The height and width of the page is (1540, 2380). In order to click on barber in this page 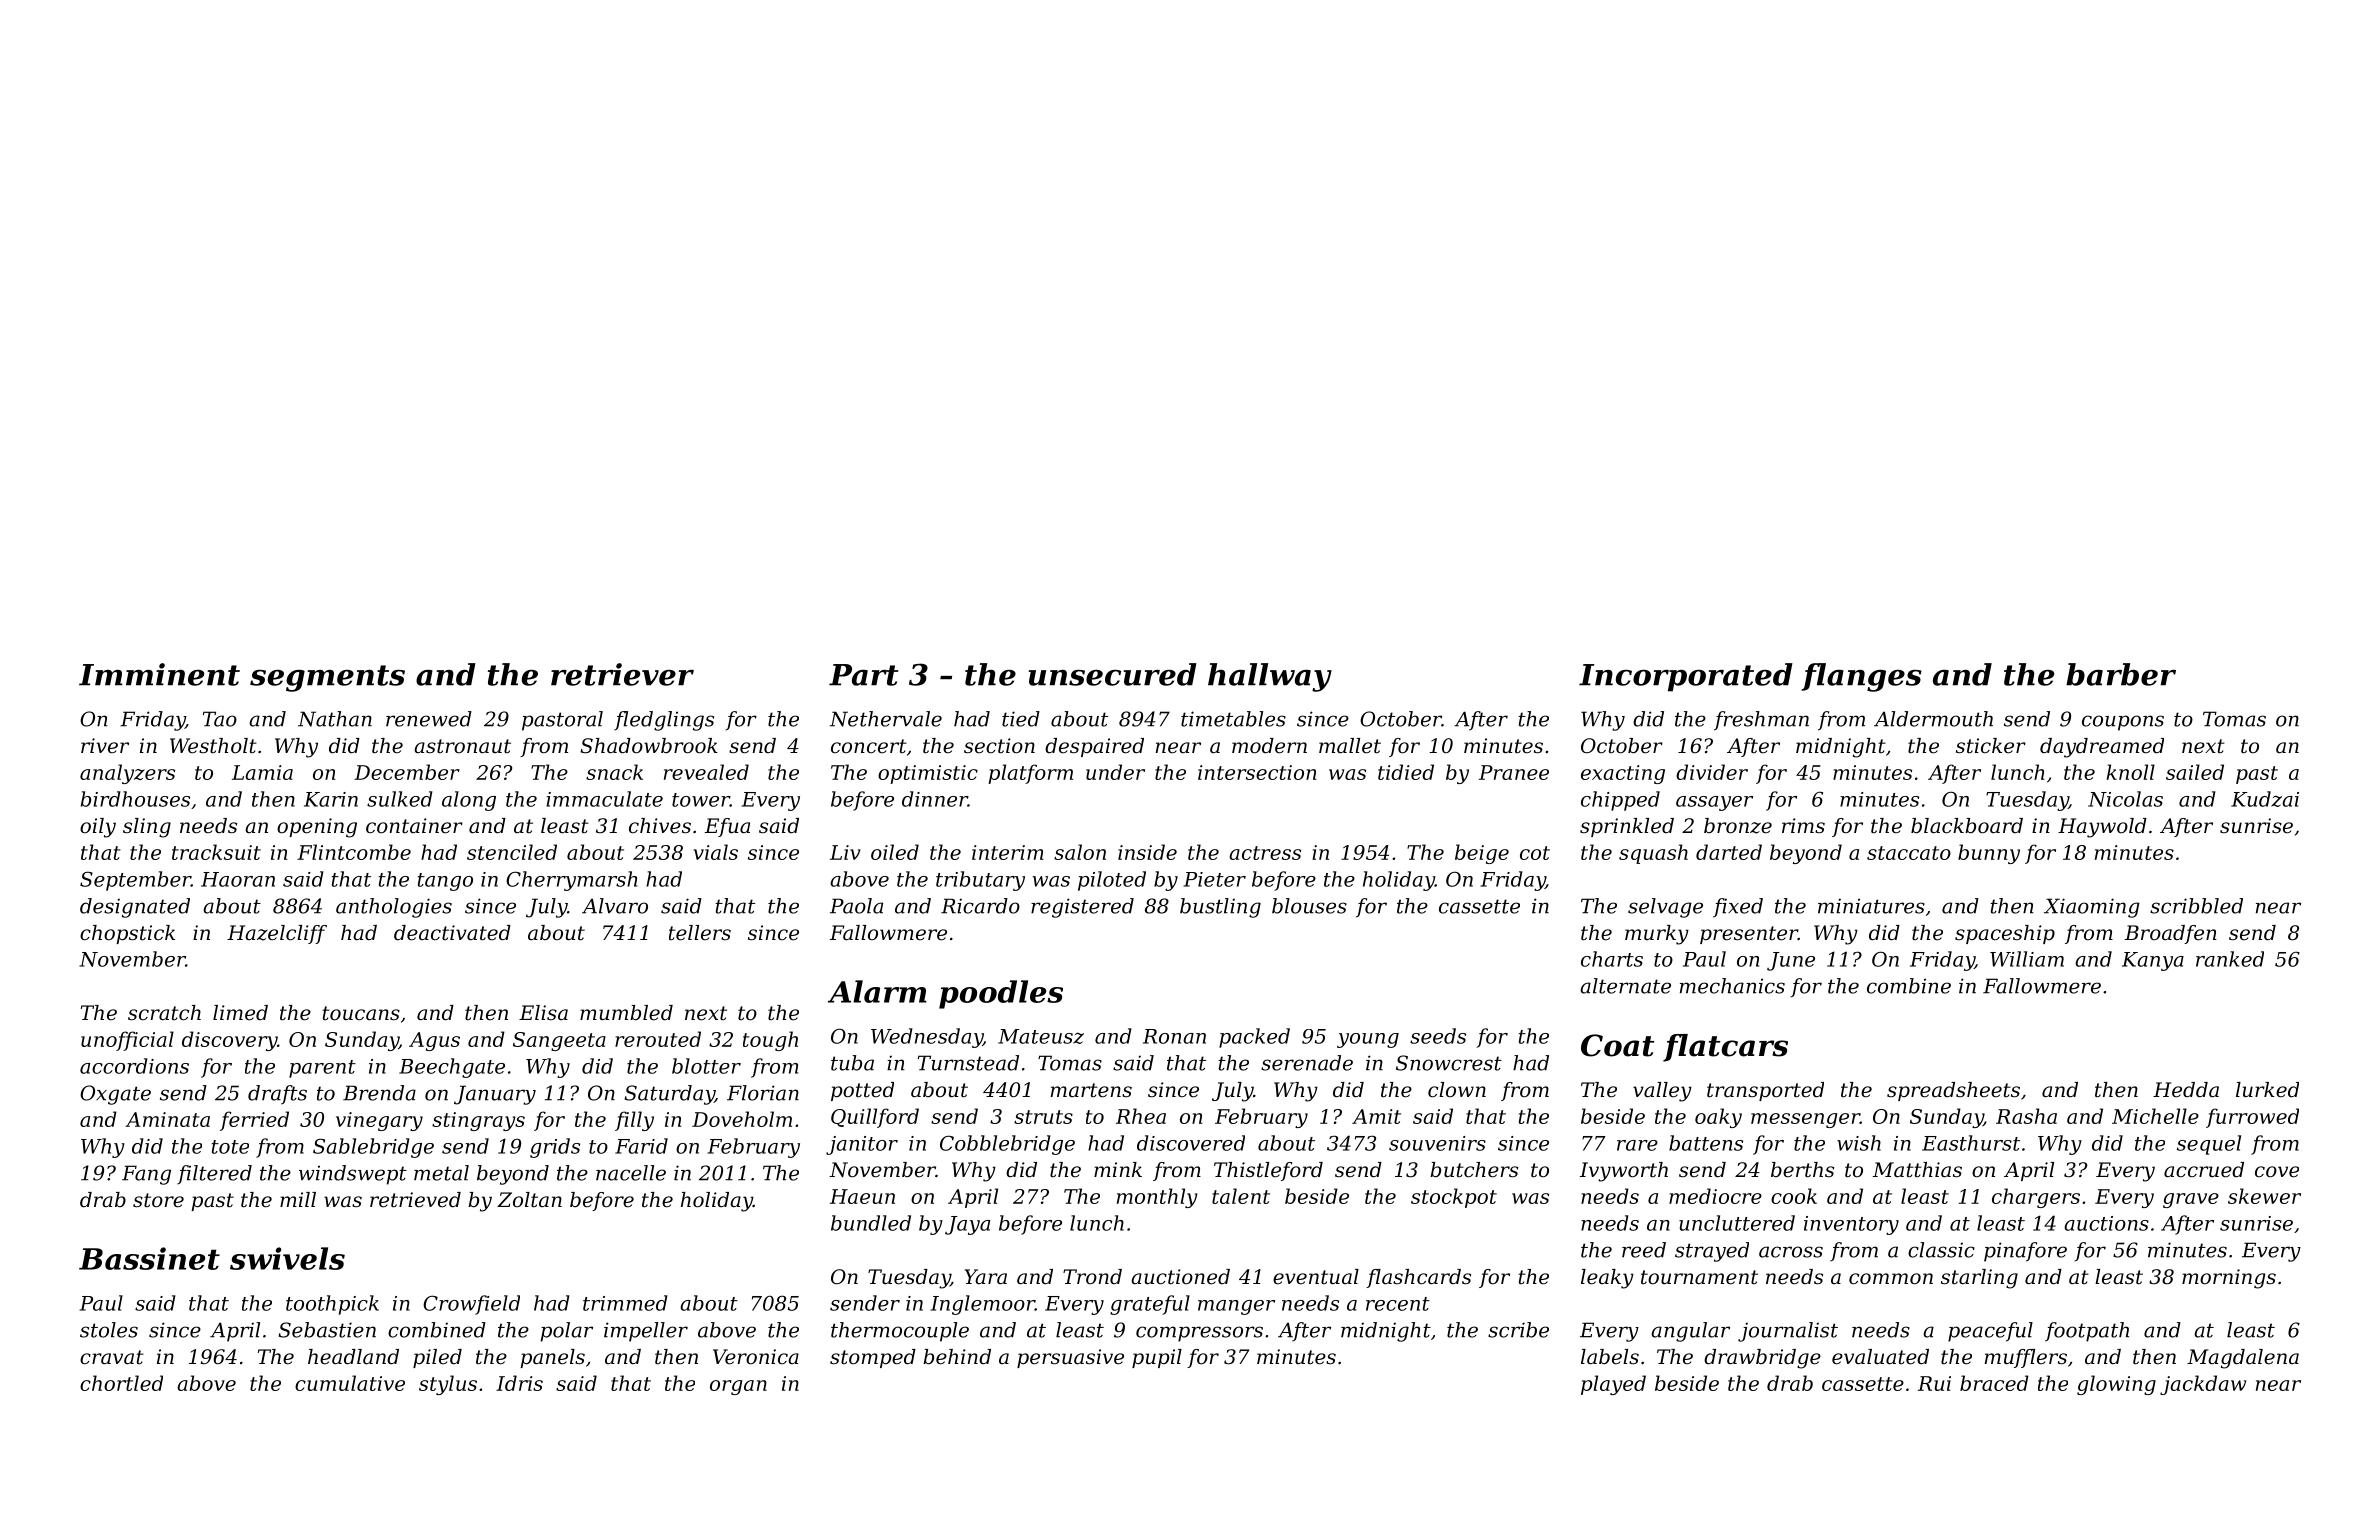, I will do `click(2121, 674)`.
